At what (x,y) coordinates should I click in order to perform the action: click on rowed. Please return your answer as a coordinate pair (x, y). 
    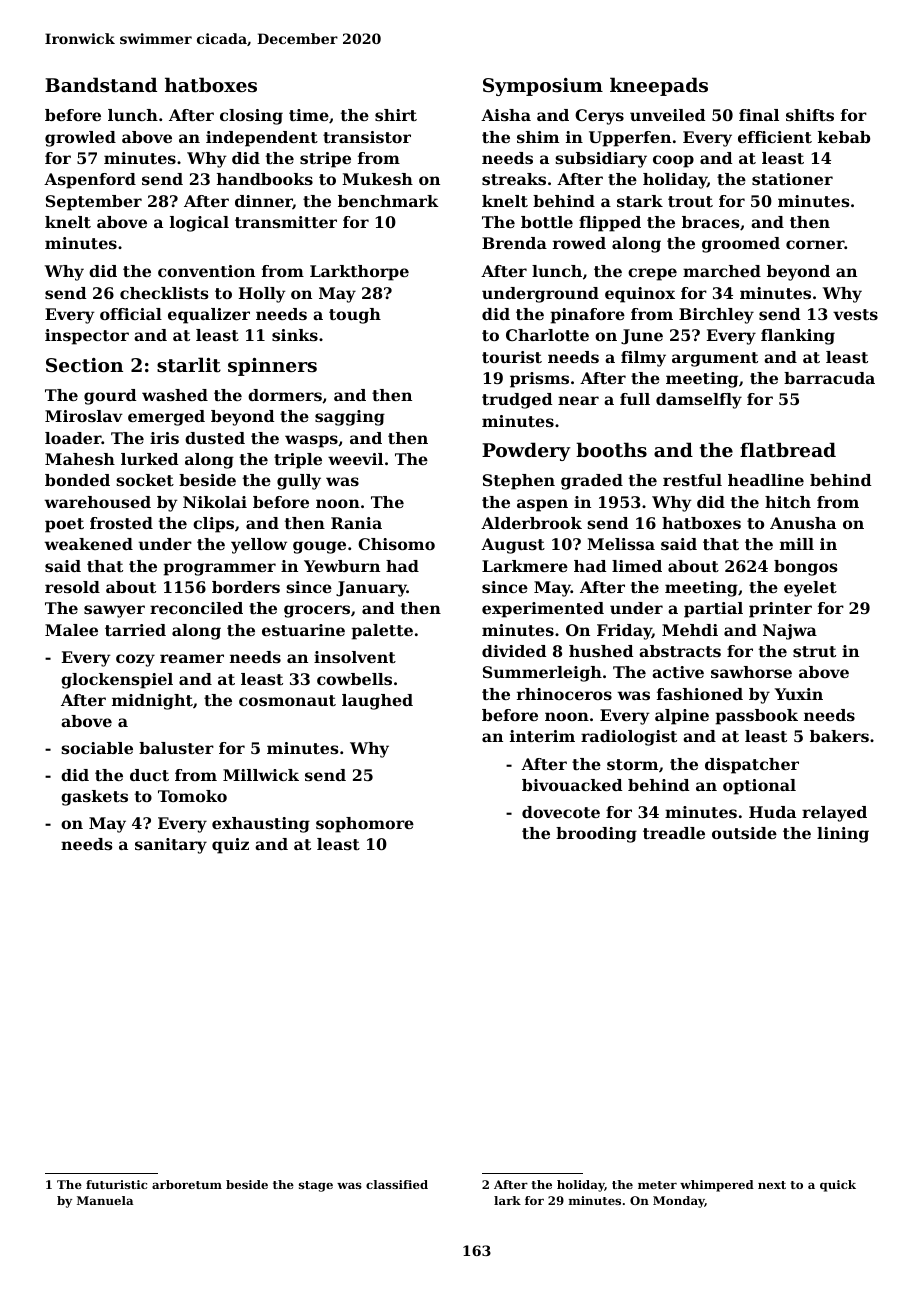
    Looking at the image, I should click on (579, 243).
